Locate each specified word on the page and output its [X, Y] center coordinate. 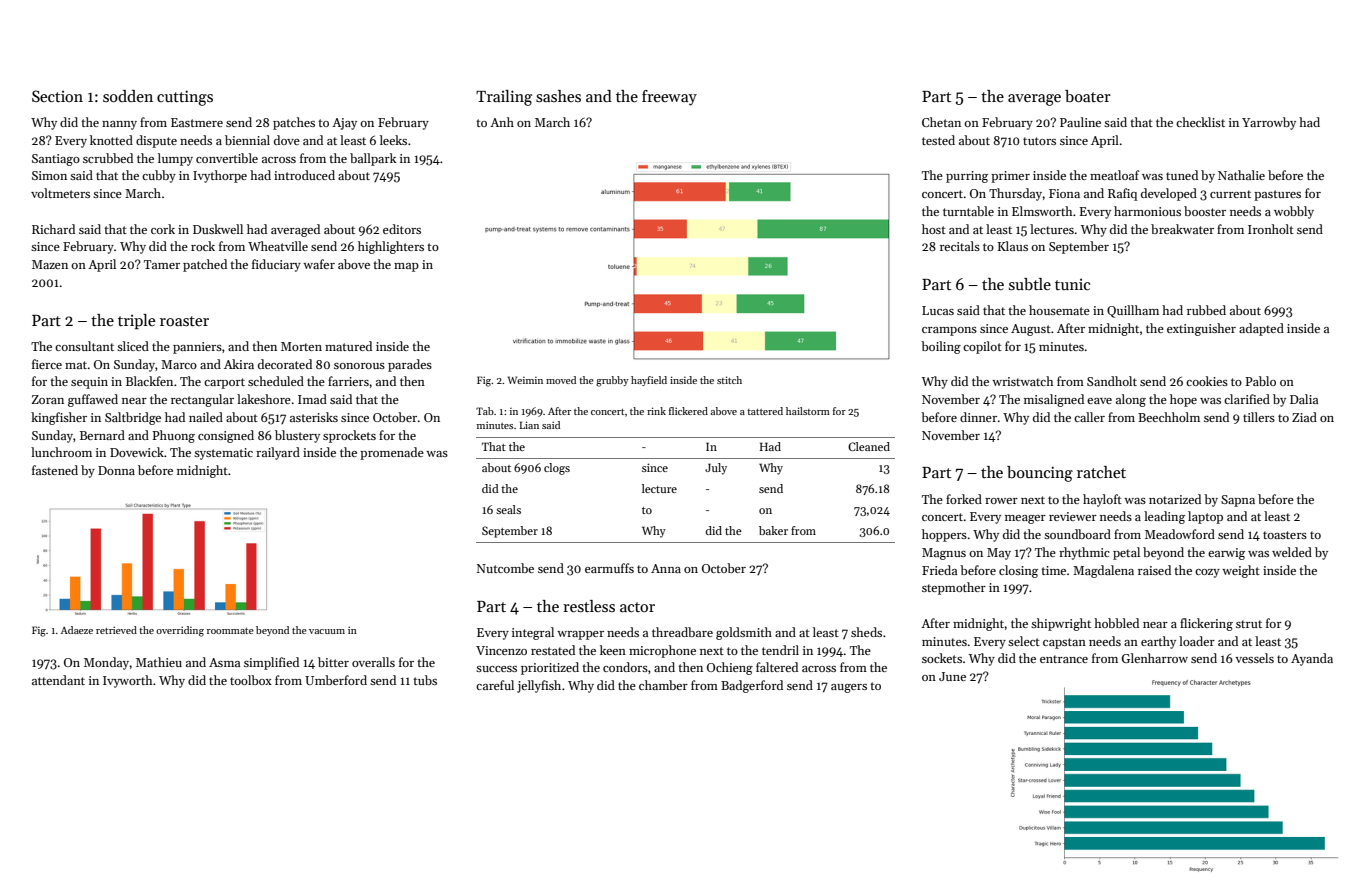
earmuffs [609, 568]
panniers [197, 348]
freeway [669, 98]
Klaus [1013, 246]
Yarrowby [1269, 123]
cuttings [185, 98]
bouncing [1040, 474]
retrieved [116, 630]
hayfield [649, 381]
